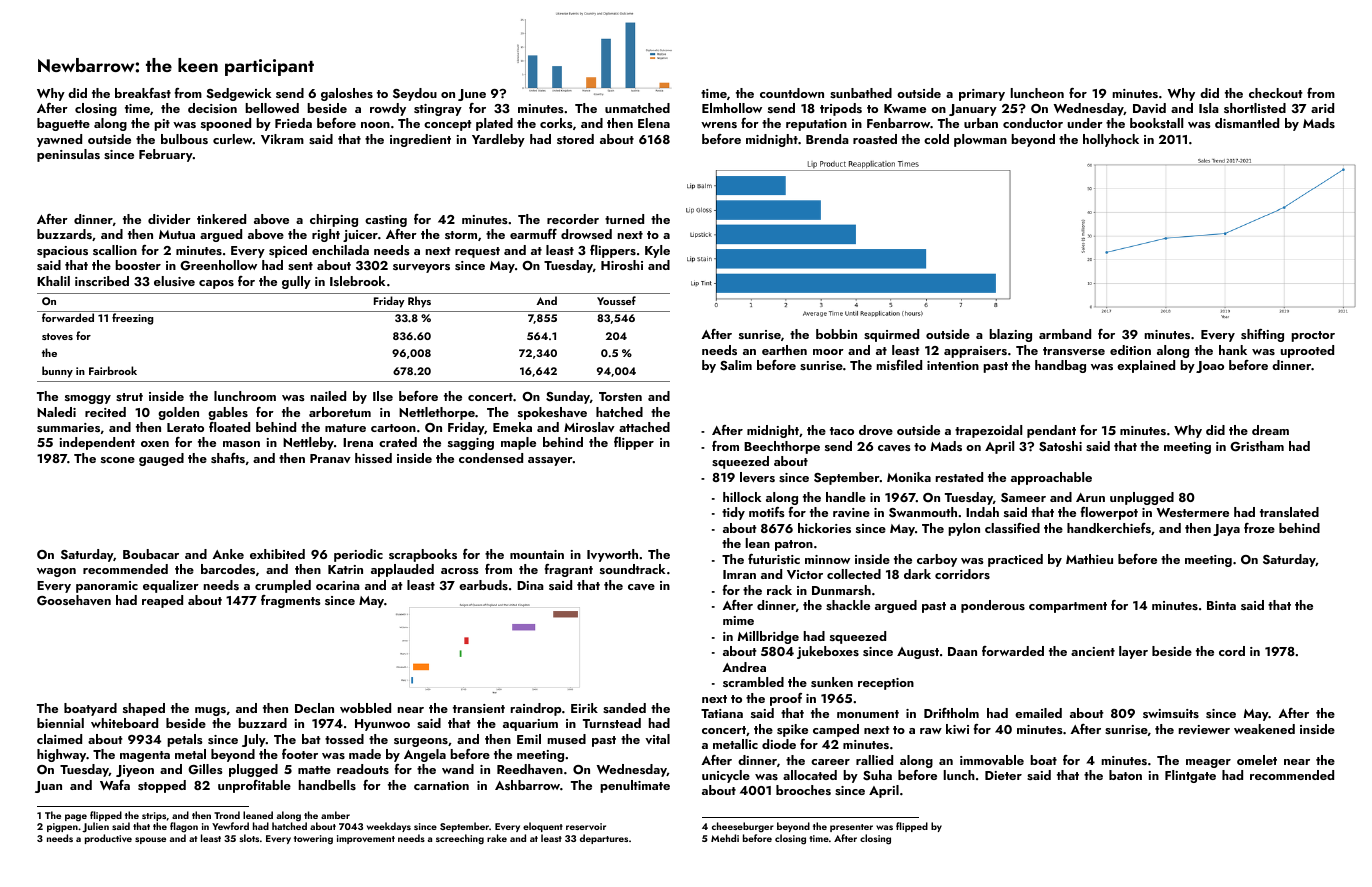 The width and height of the image is (1372, 887). What do you see at coordinates (1262, 335) in the image?
I see `shifting` at bounding box center [1262, 335].
